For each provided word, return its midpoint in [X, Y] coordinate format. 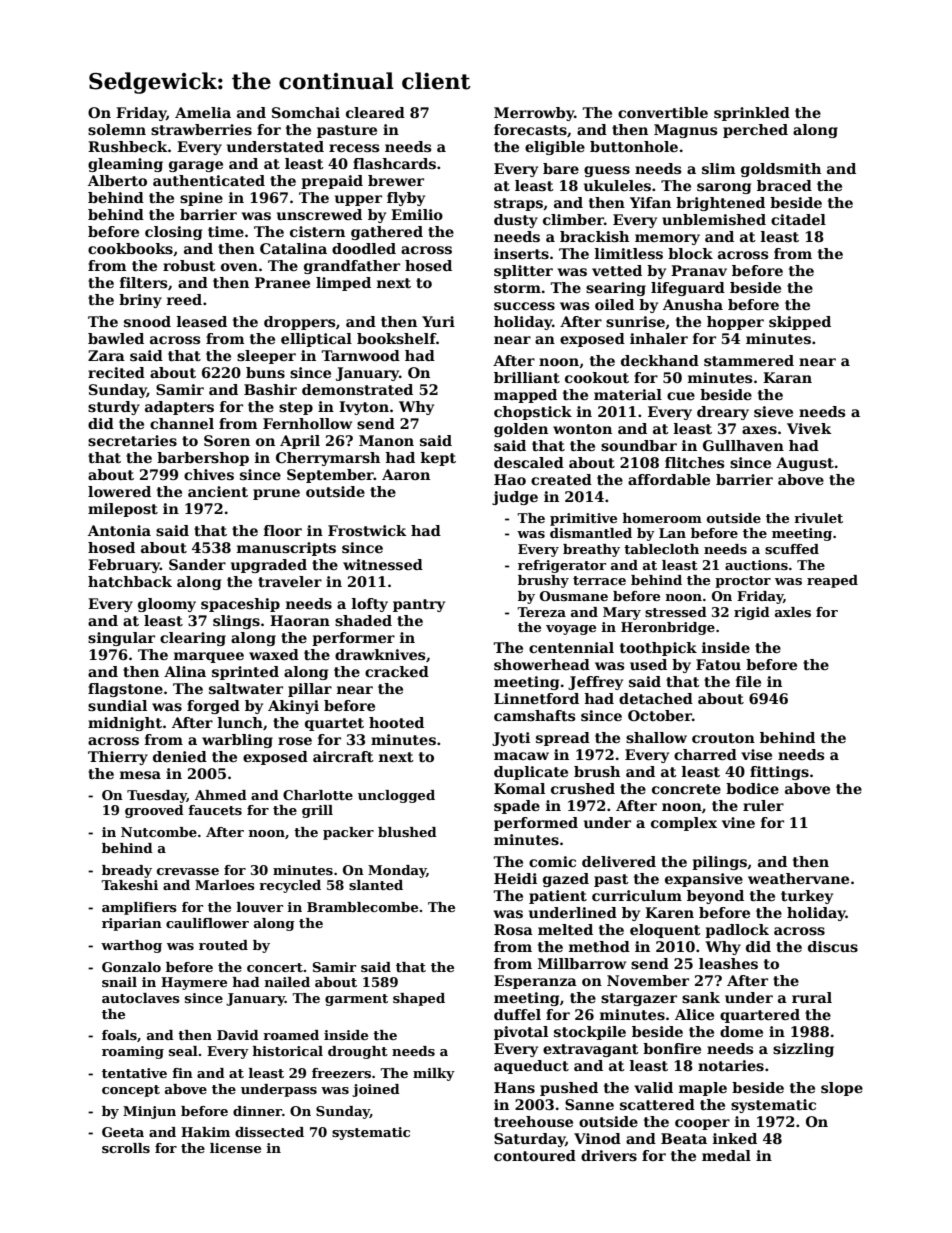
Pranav [699, 270]
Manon [386, 440]
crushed [583, 788]
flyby [406, 199]
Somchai [306, 112]
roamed [291, 1035]
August [805, 464]
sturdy [114, 408]
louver [260, 907]
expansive [704, 880]
